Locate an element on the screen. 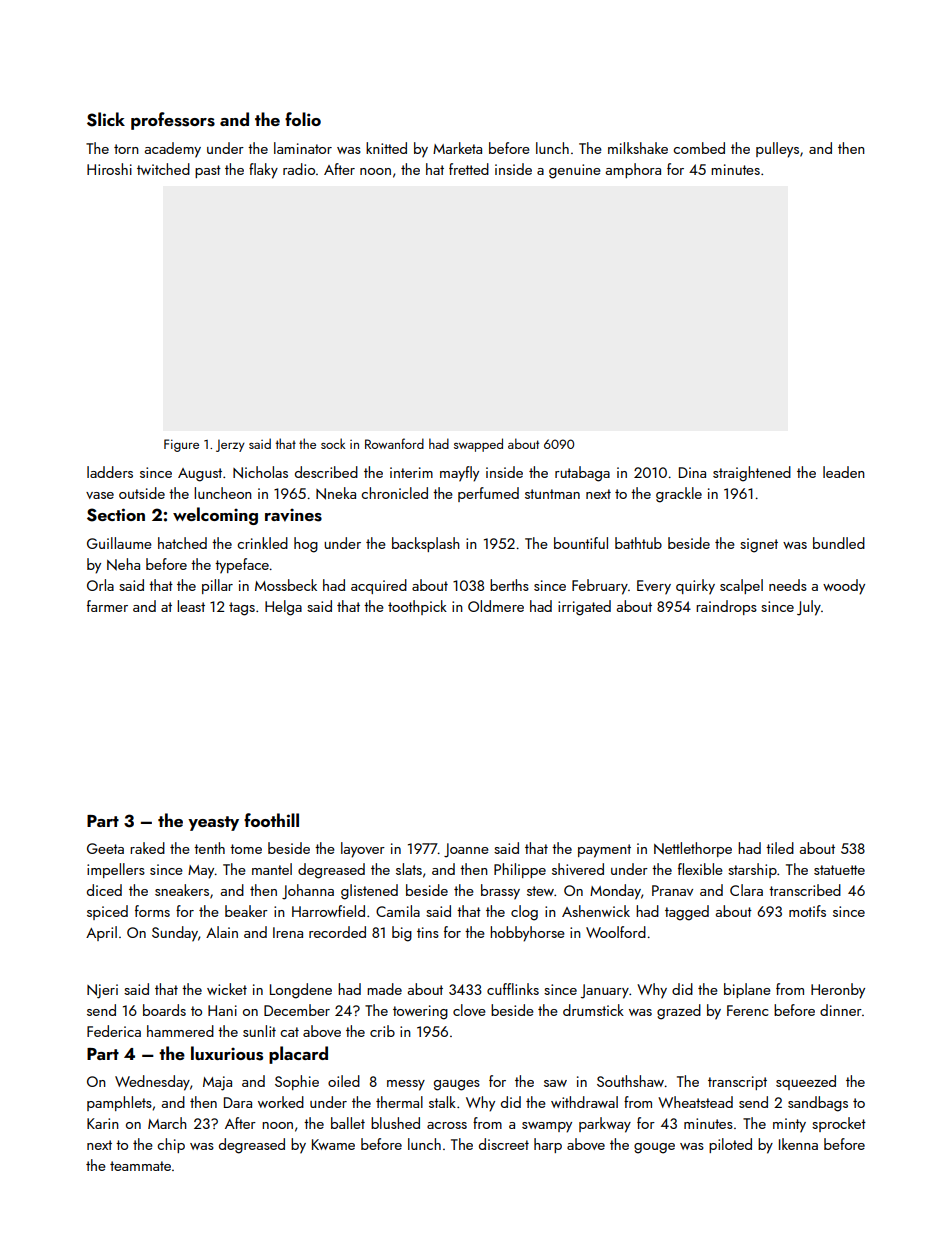  genuine is located at coordinates (575, 171).
